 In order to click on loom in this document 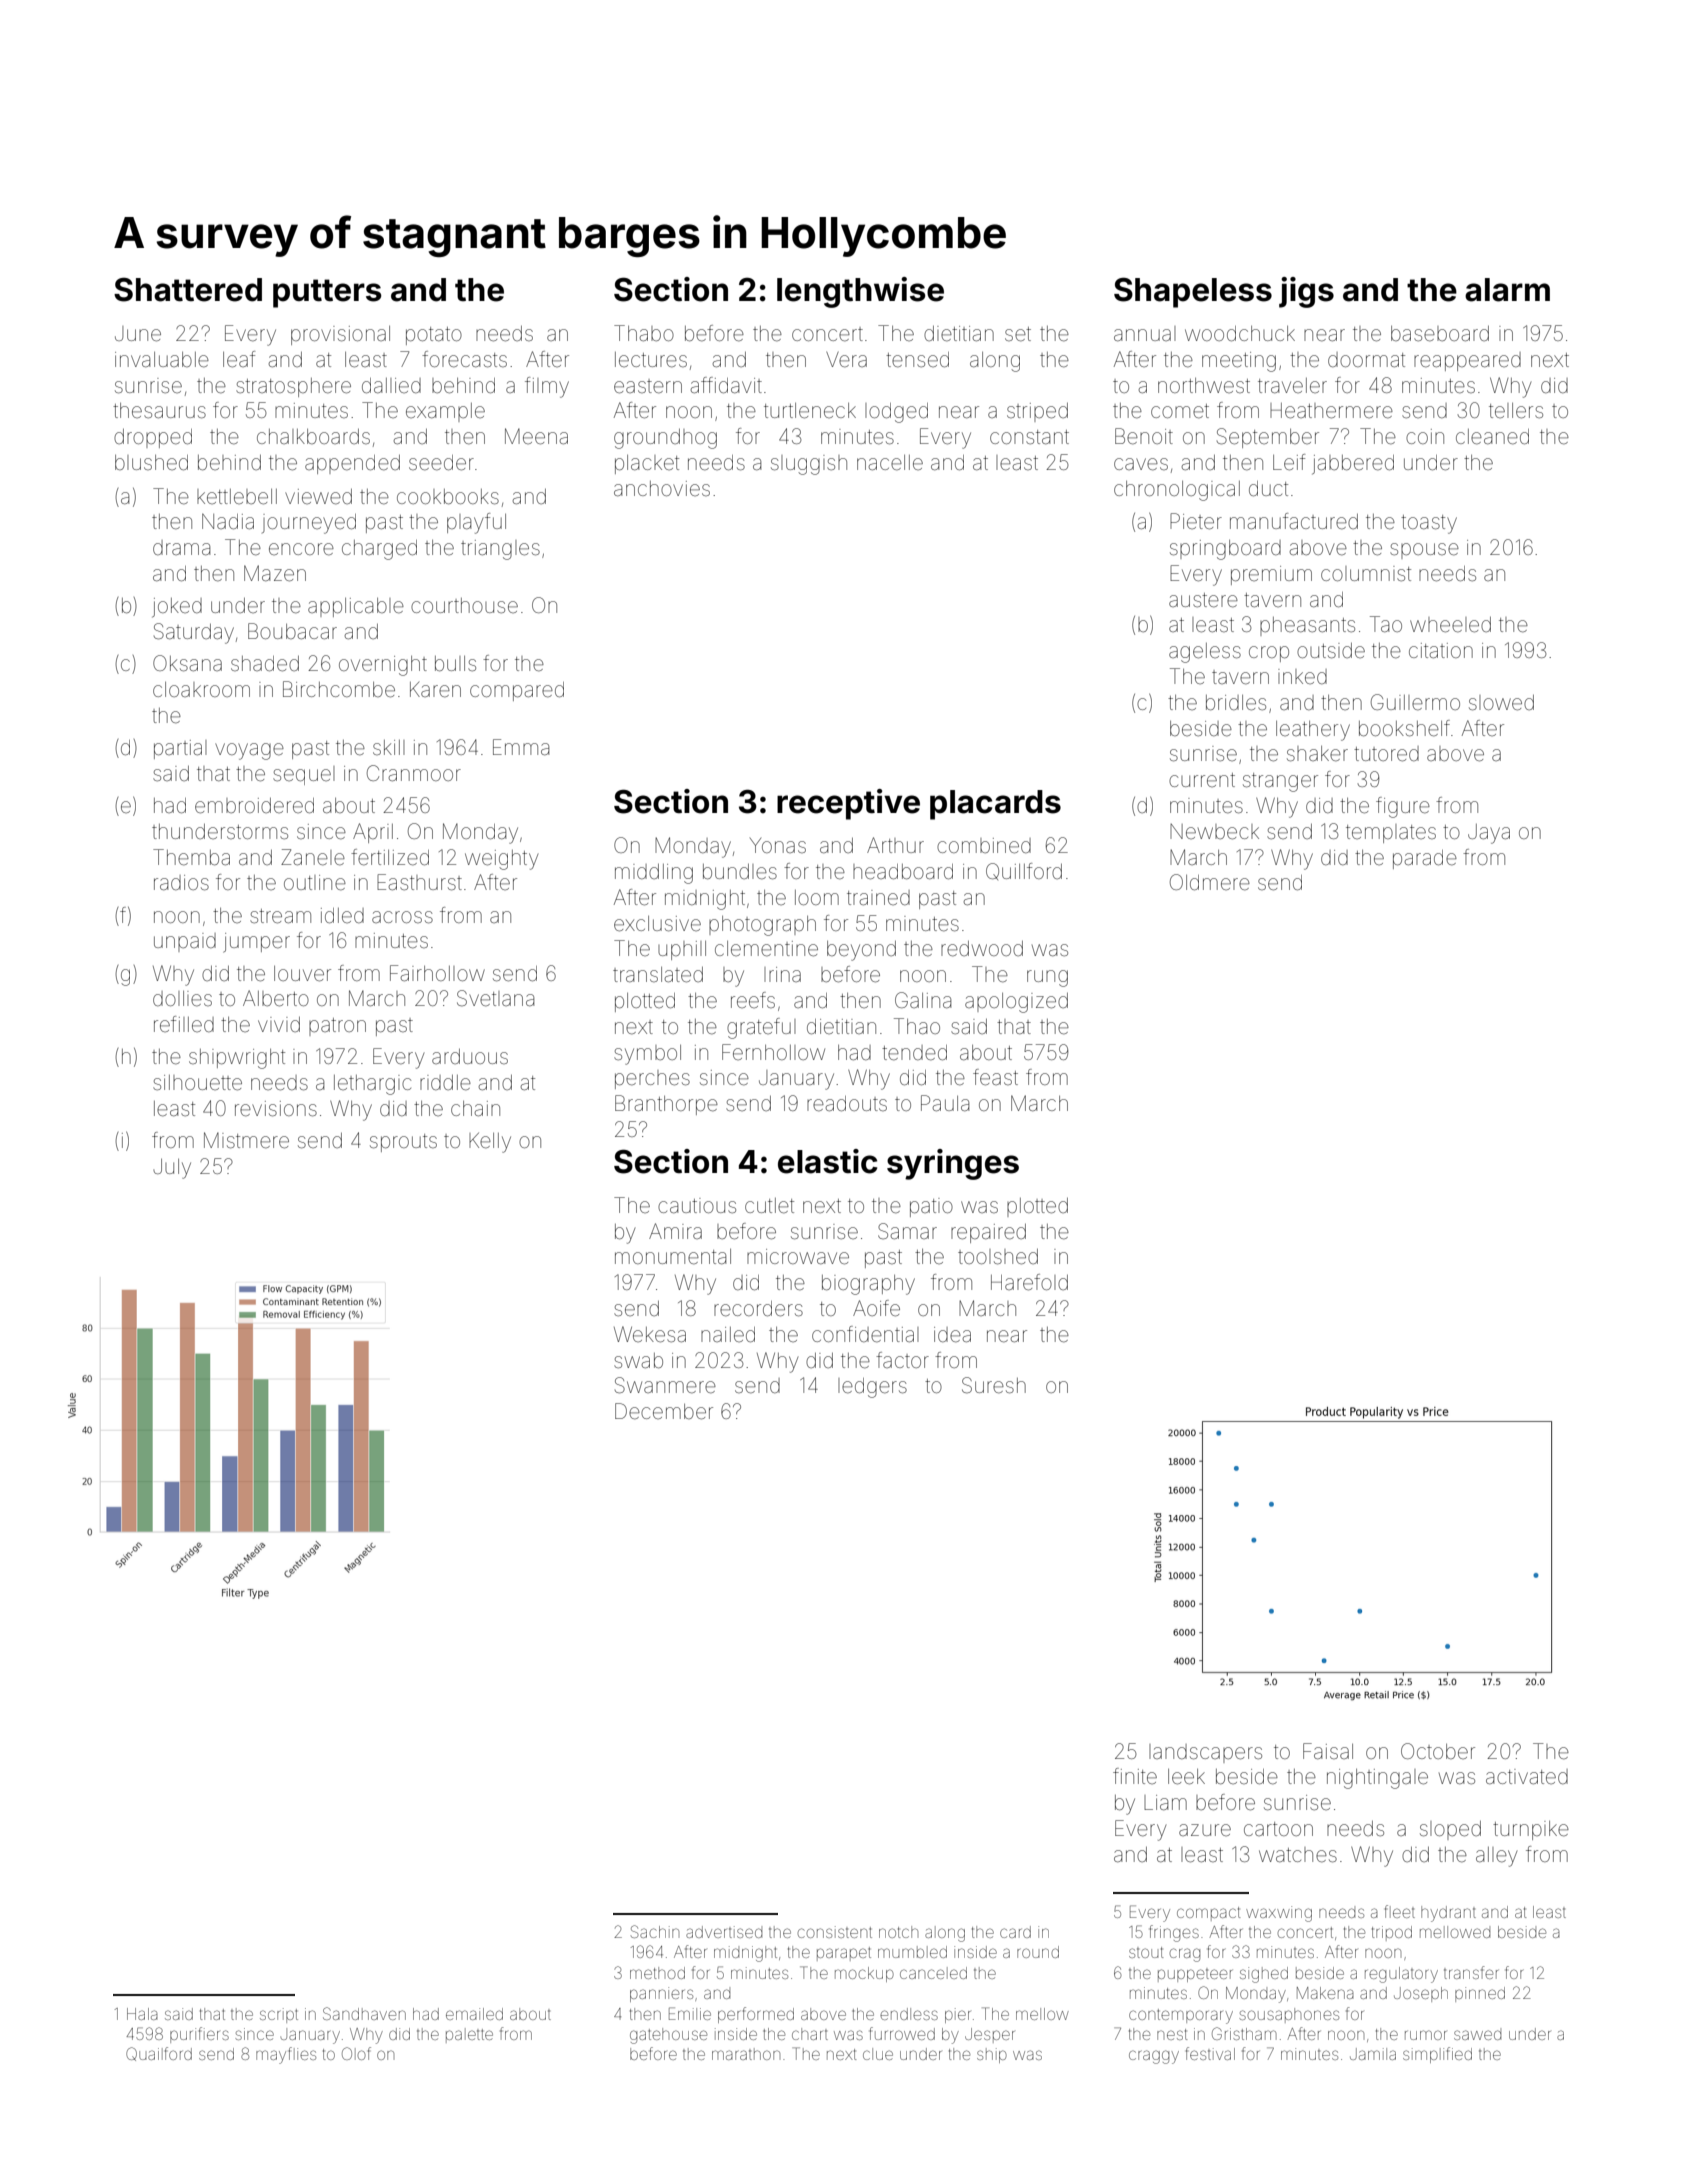, I will do `click(817, 897)`.
